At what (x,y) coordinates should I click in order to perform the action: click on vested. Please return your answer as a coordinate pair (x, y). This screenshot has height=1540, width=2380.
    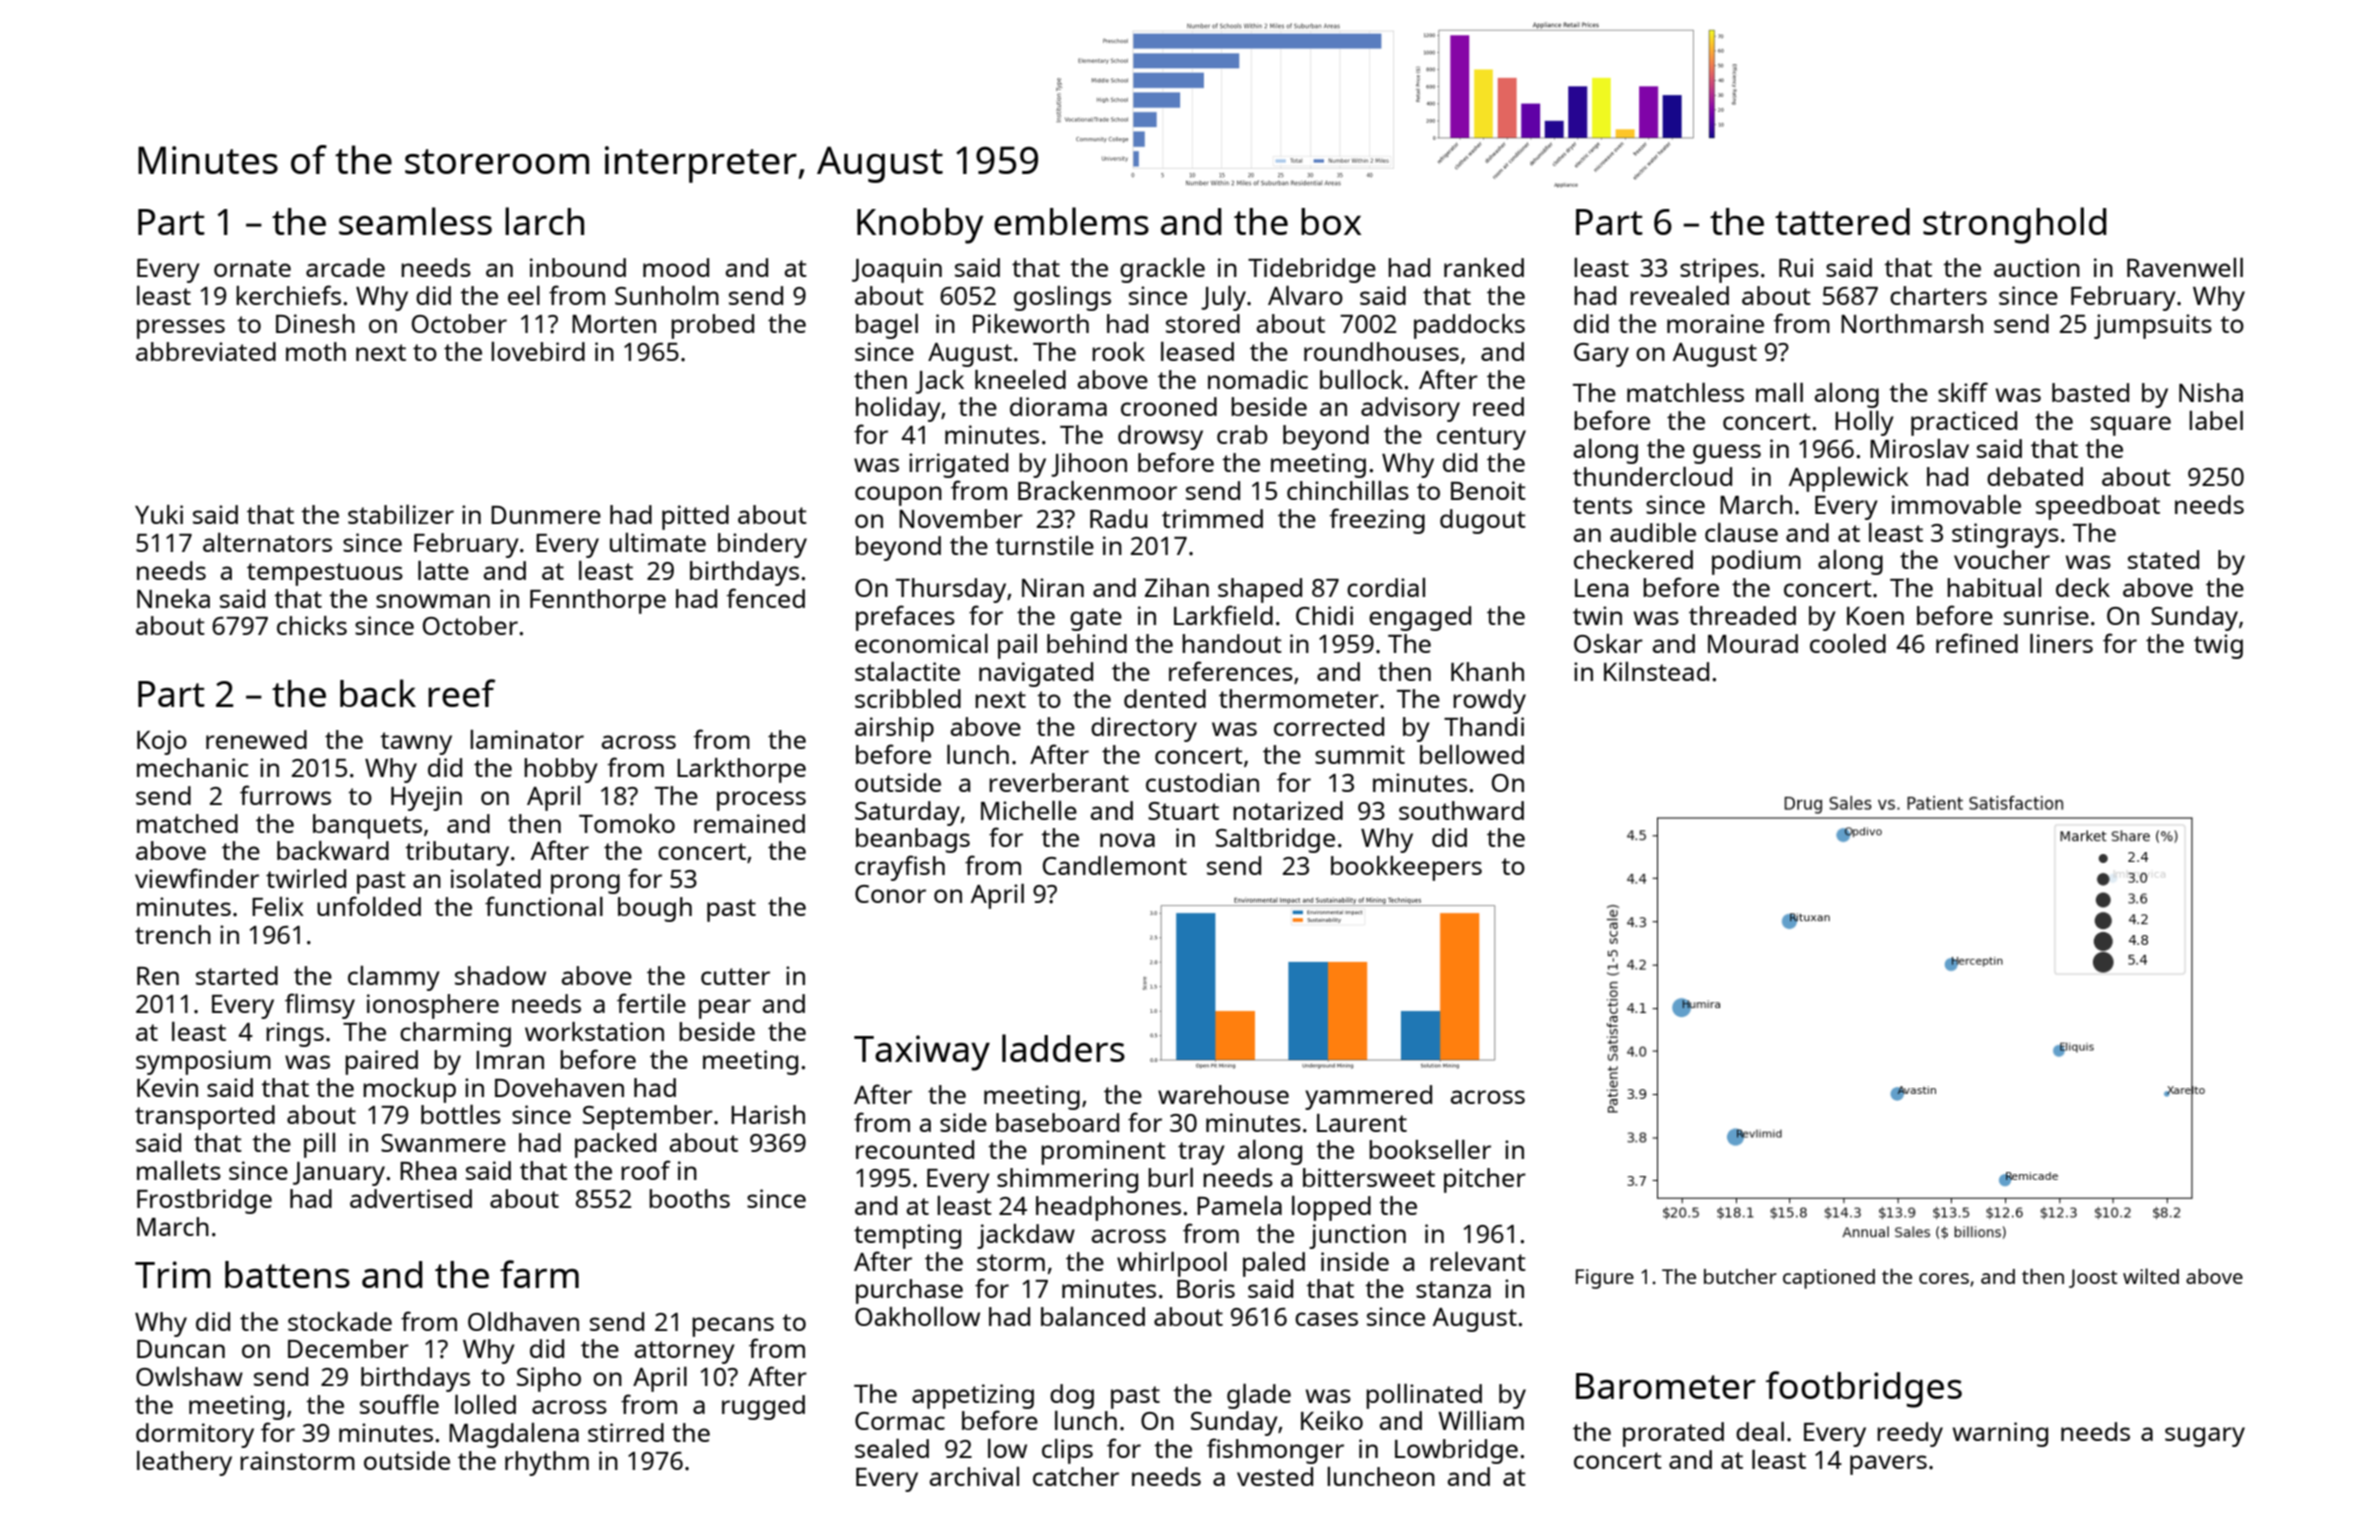
    Looking at the image, I should click on (1275, 1476).
